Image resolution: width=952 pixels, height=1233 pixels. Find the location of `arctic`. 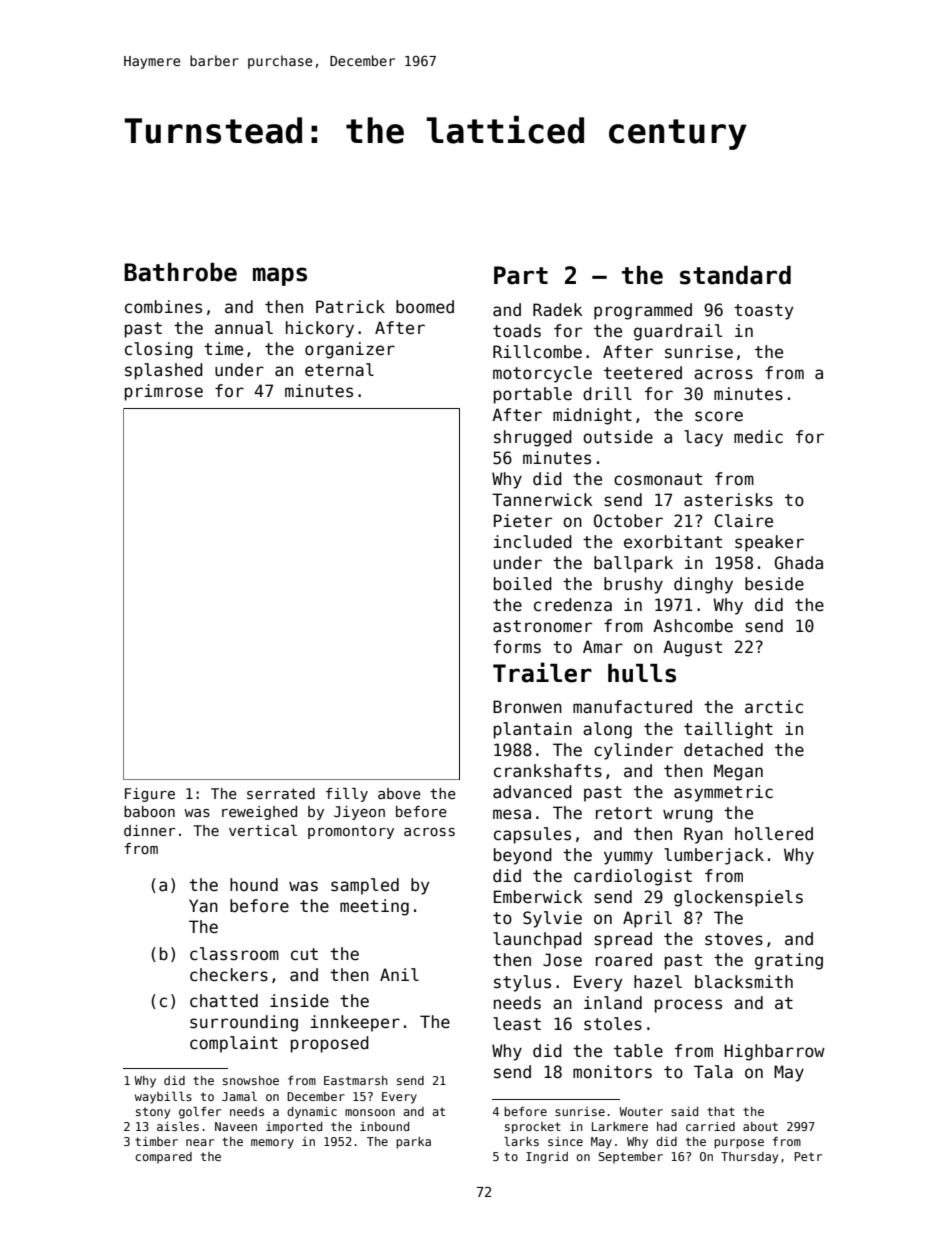

arctic is located at coordinates (774, 707).
